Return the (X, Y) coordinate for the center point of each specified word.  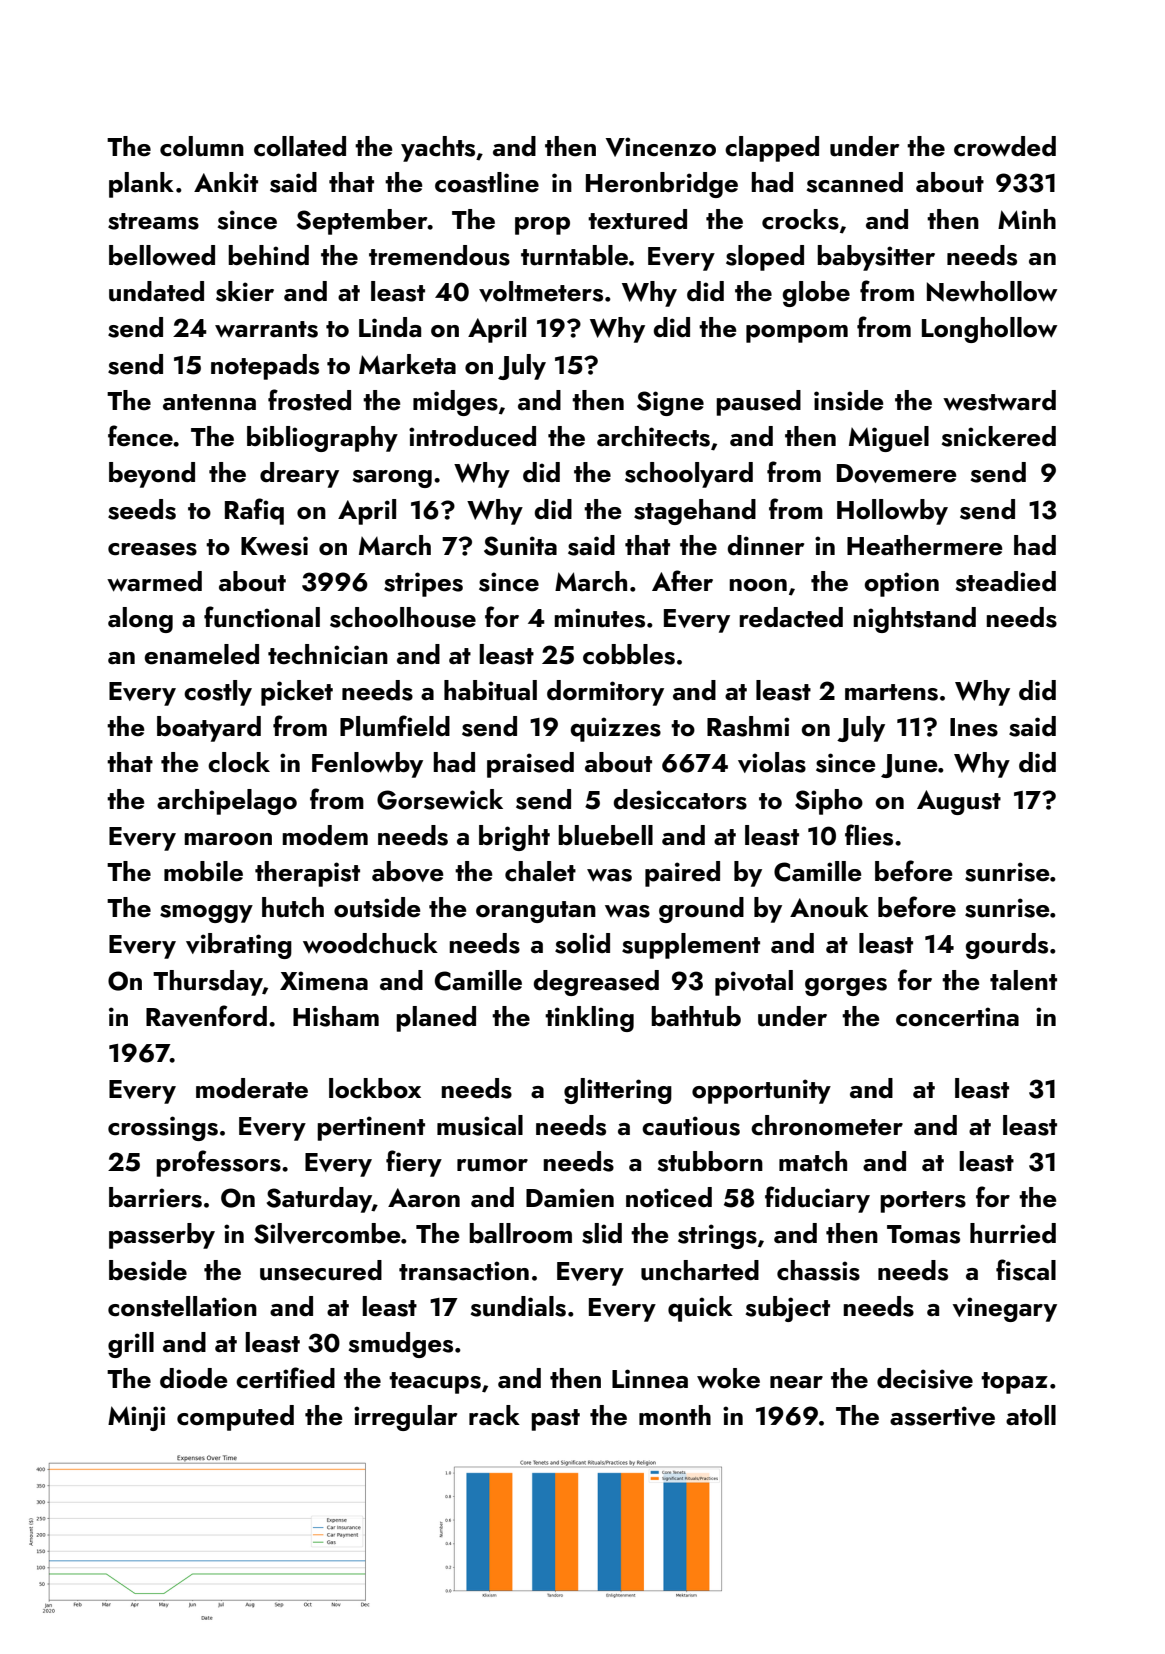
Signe (670, 403)
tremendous (439, 255)
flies (869, 835)
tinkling (589, 1019)
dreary (299, 475)
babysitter (876, 258)
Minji (136, 1418)
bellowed (162, 255)
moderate (252, 1088)
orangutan (536, 912)
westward (999, 400)
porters (923, 1202)
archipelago (227, 802)
